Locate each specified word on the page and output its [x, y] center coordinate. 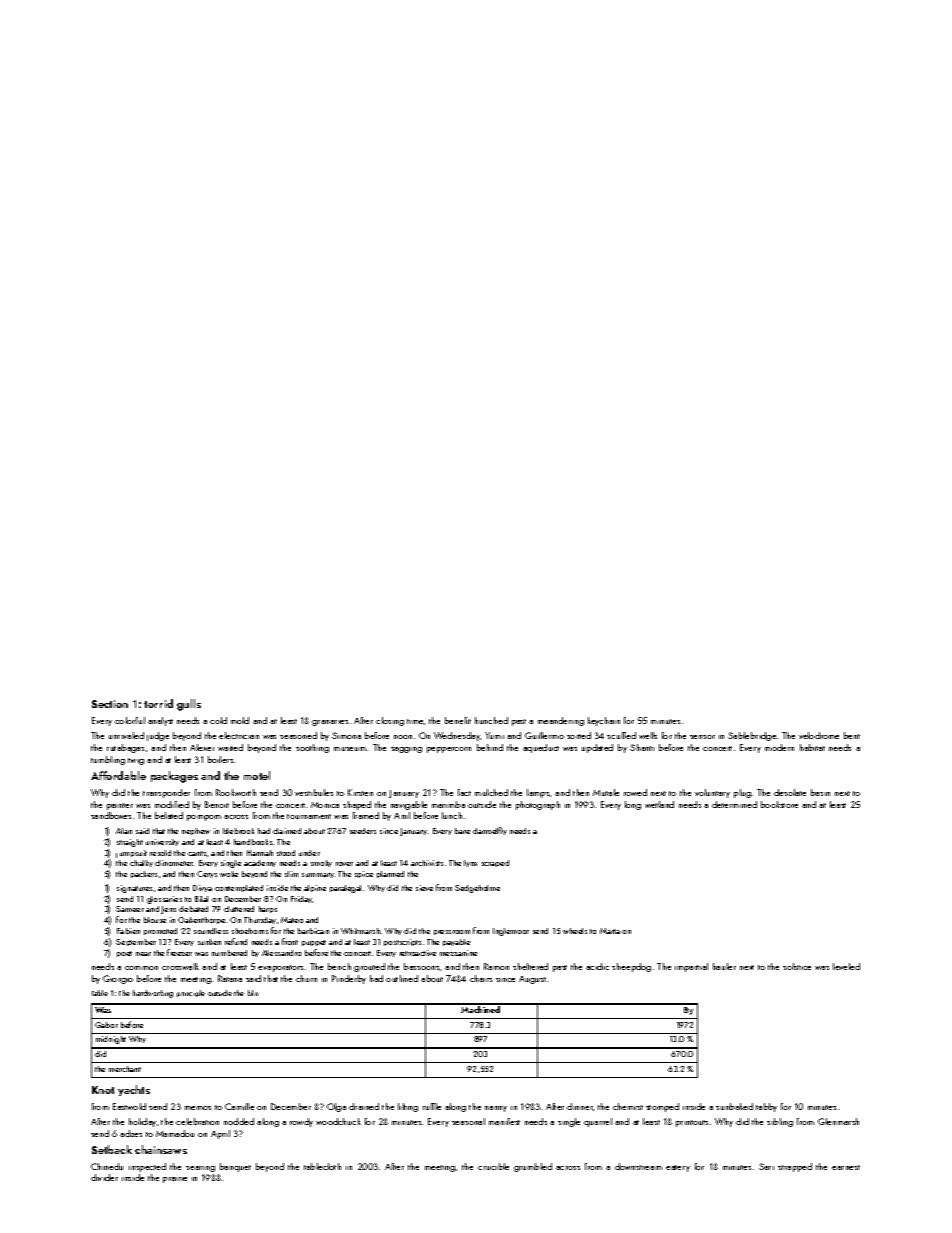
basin [820, 792]
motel [257, 775]
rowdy [301, 1122]
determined [734, 804]
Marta [610, 931]
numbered [229, 953]
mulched [491, 792]
